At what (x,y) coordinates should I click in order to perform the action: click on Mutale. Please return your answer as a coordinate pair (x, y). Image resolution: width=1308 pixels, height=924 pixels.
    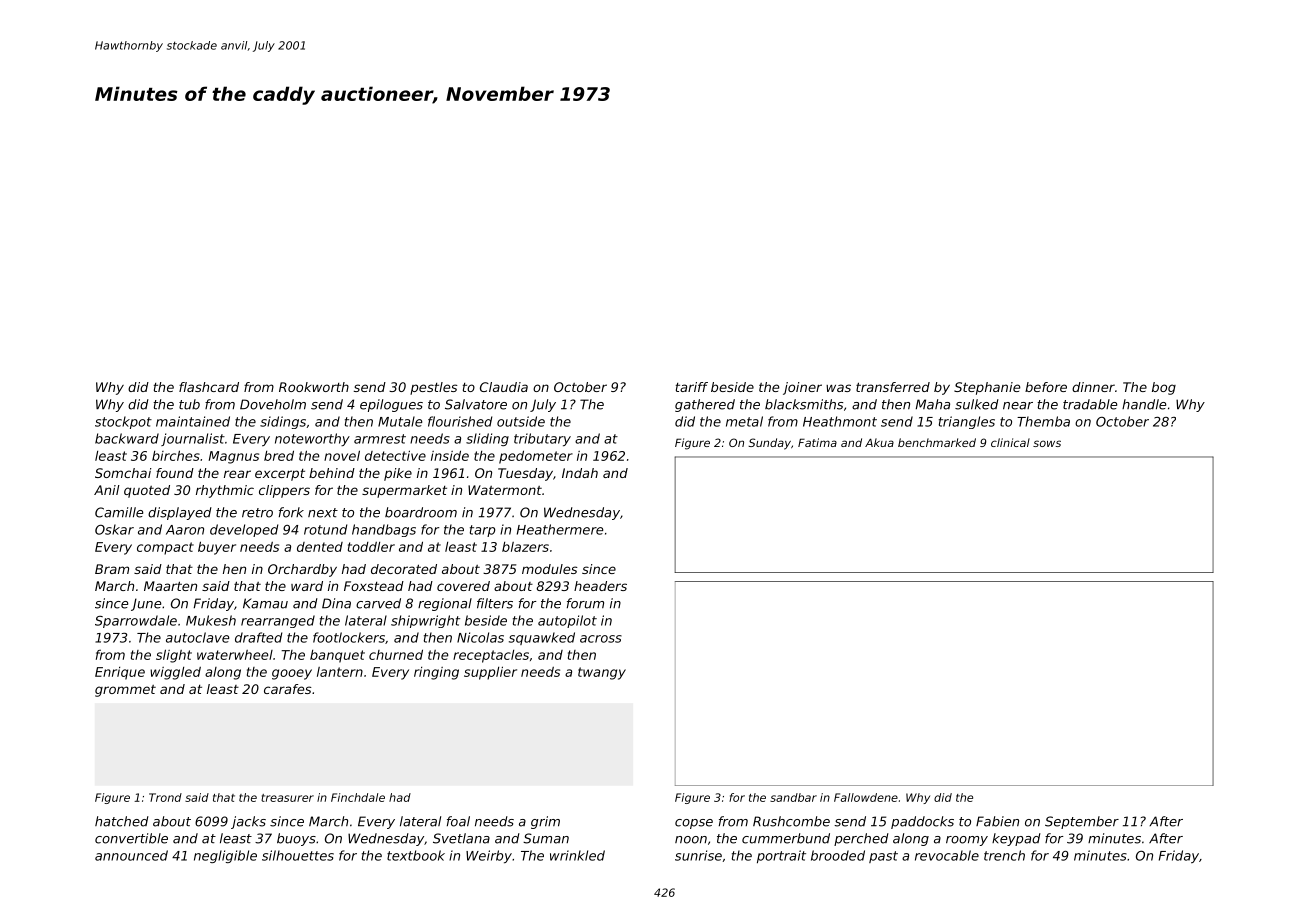
    Looking at the image, I should click on (400, 421).
